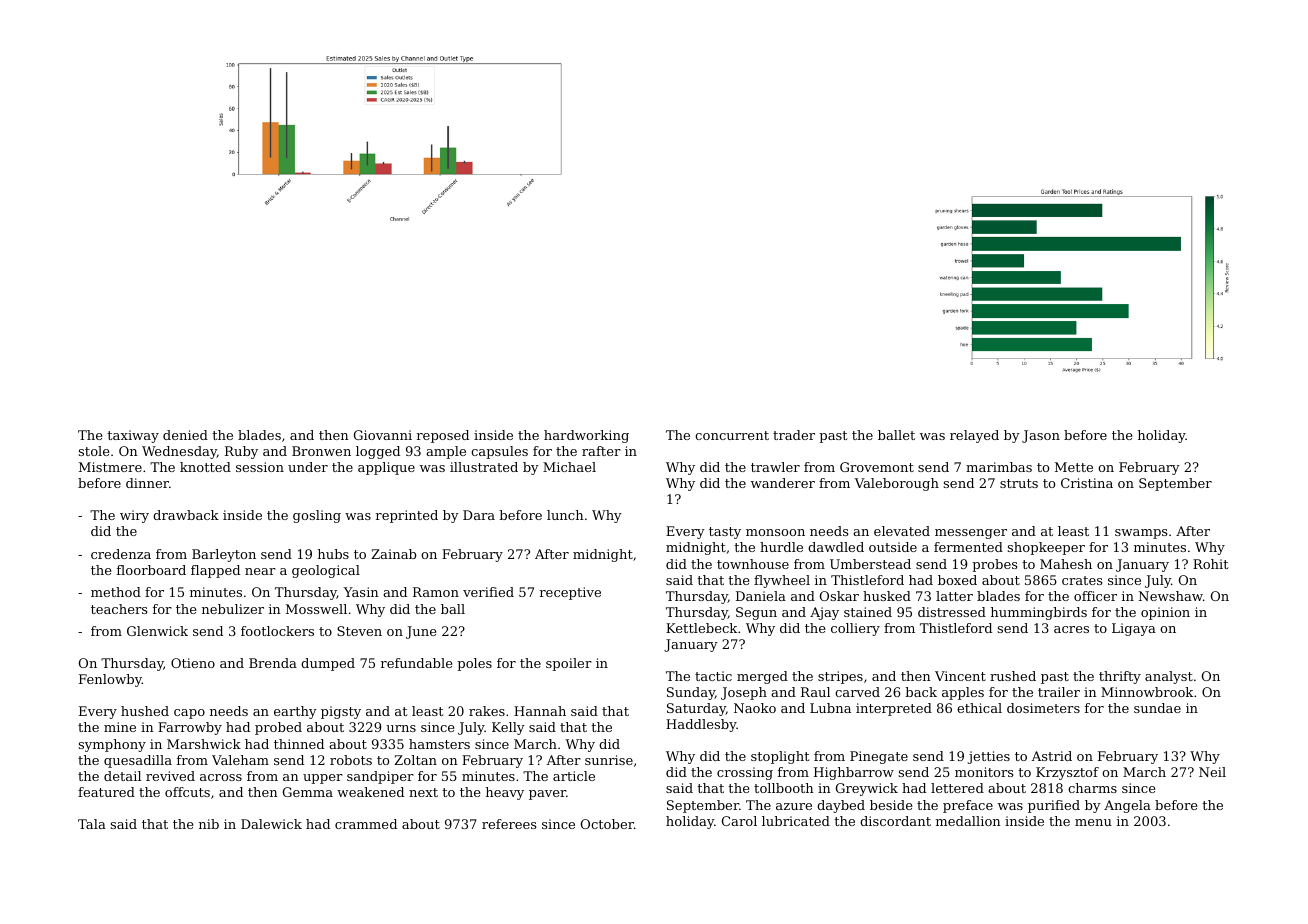 The width and height of the screenshot is (1308, 924). What do you see at coordinates (1171, 596) in the screenshot?
I see `Newshaw` at bounding box center [1171, 596].
